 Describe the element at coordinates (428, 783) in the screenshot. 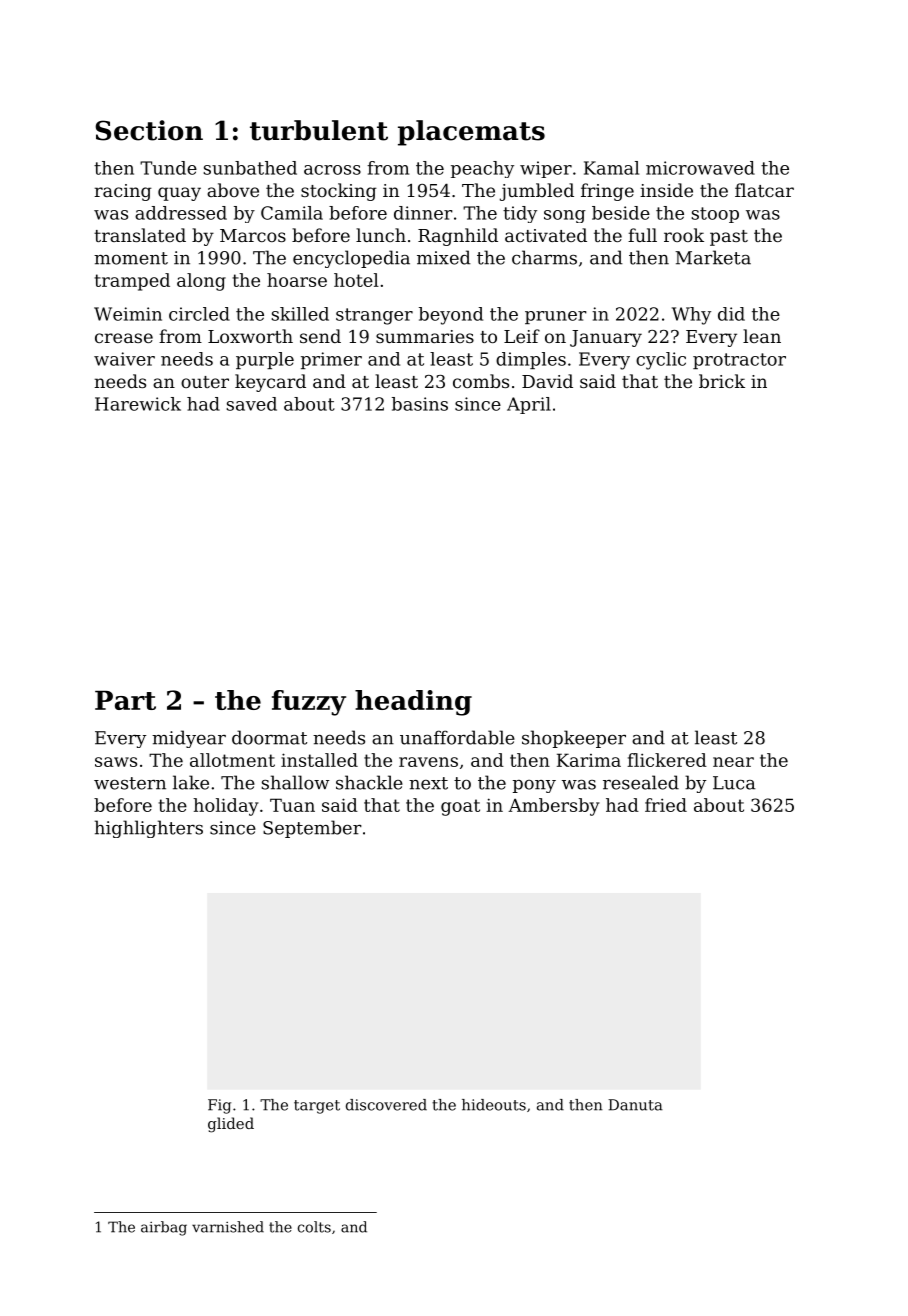

I see `next` at that location.
